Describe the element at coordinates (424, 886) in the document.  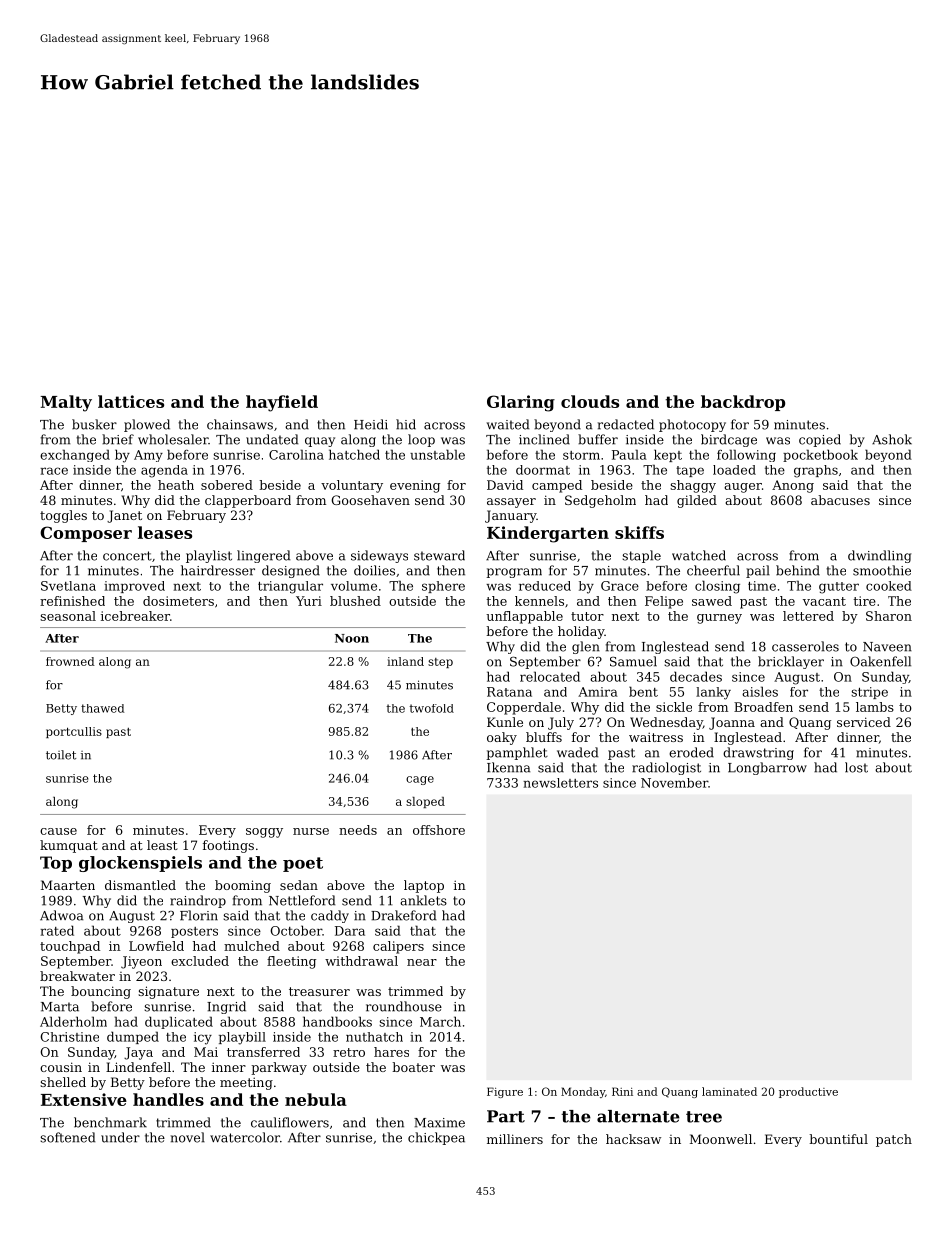
I see `laptop` at that location.
